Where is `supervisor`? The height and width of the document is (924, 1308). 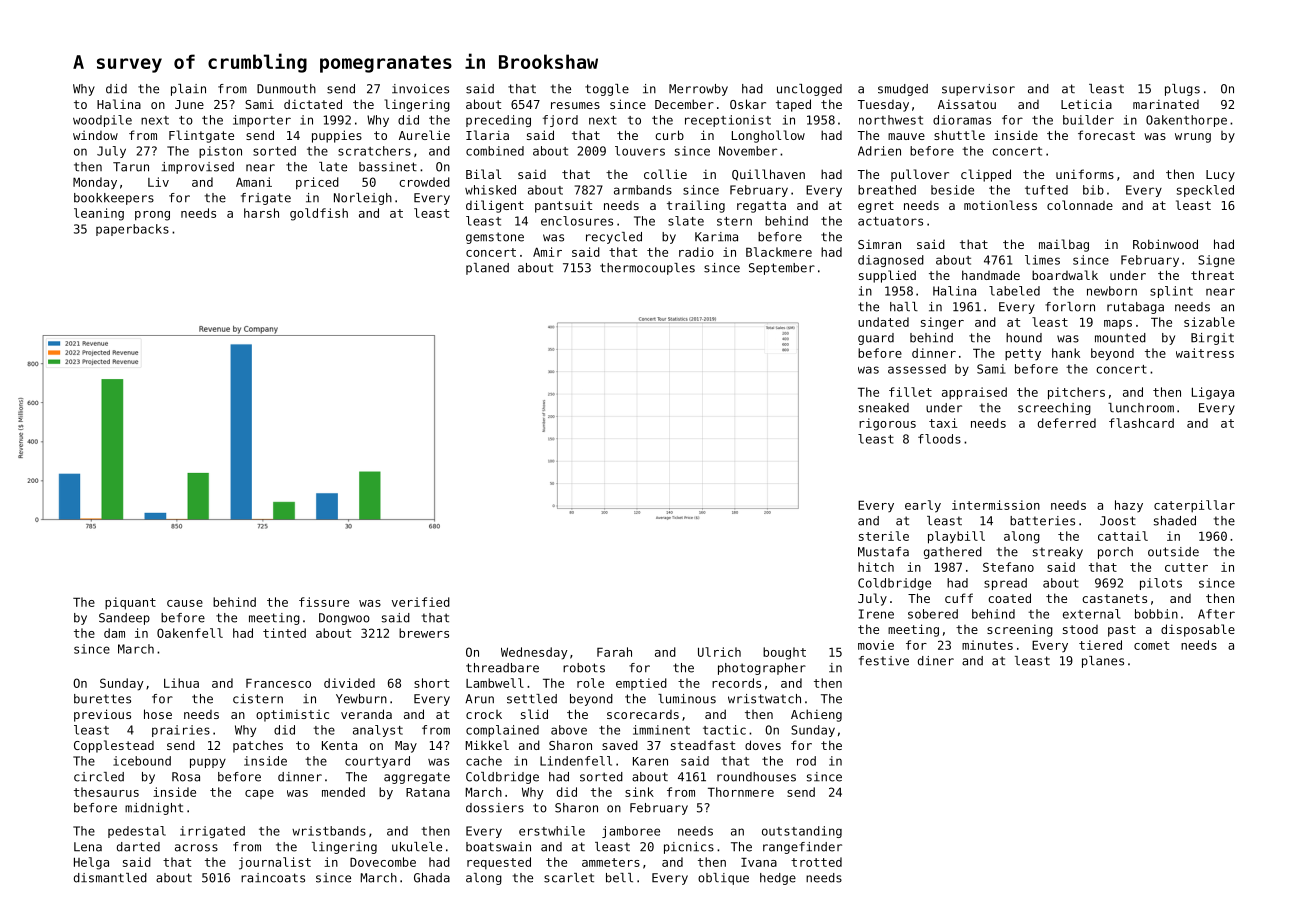 supervisor is located at coordinates (978, 90).
